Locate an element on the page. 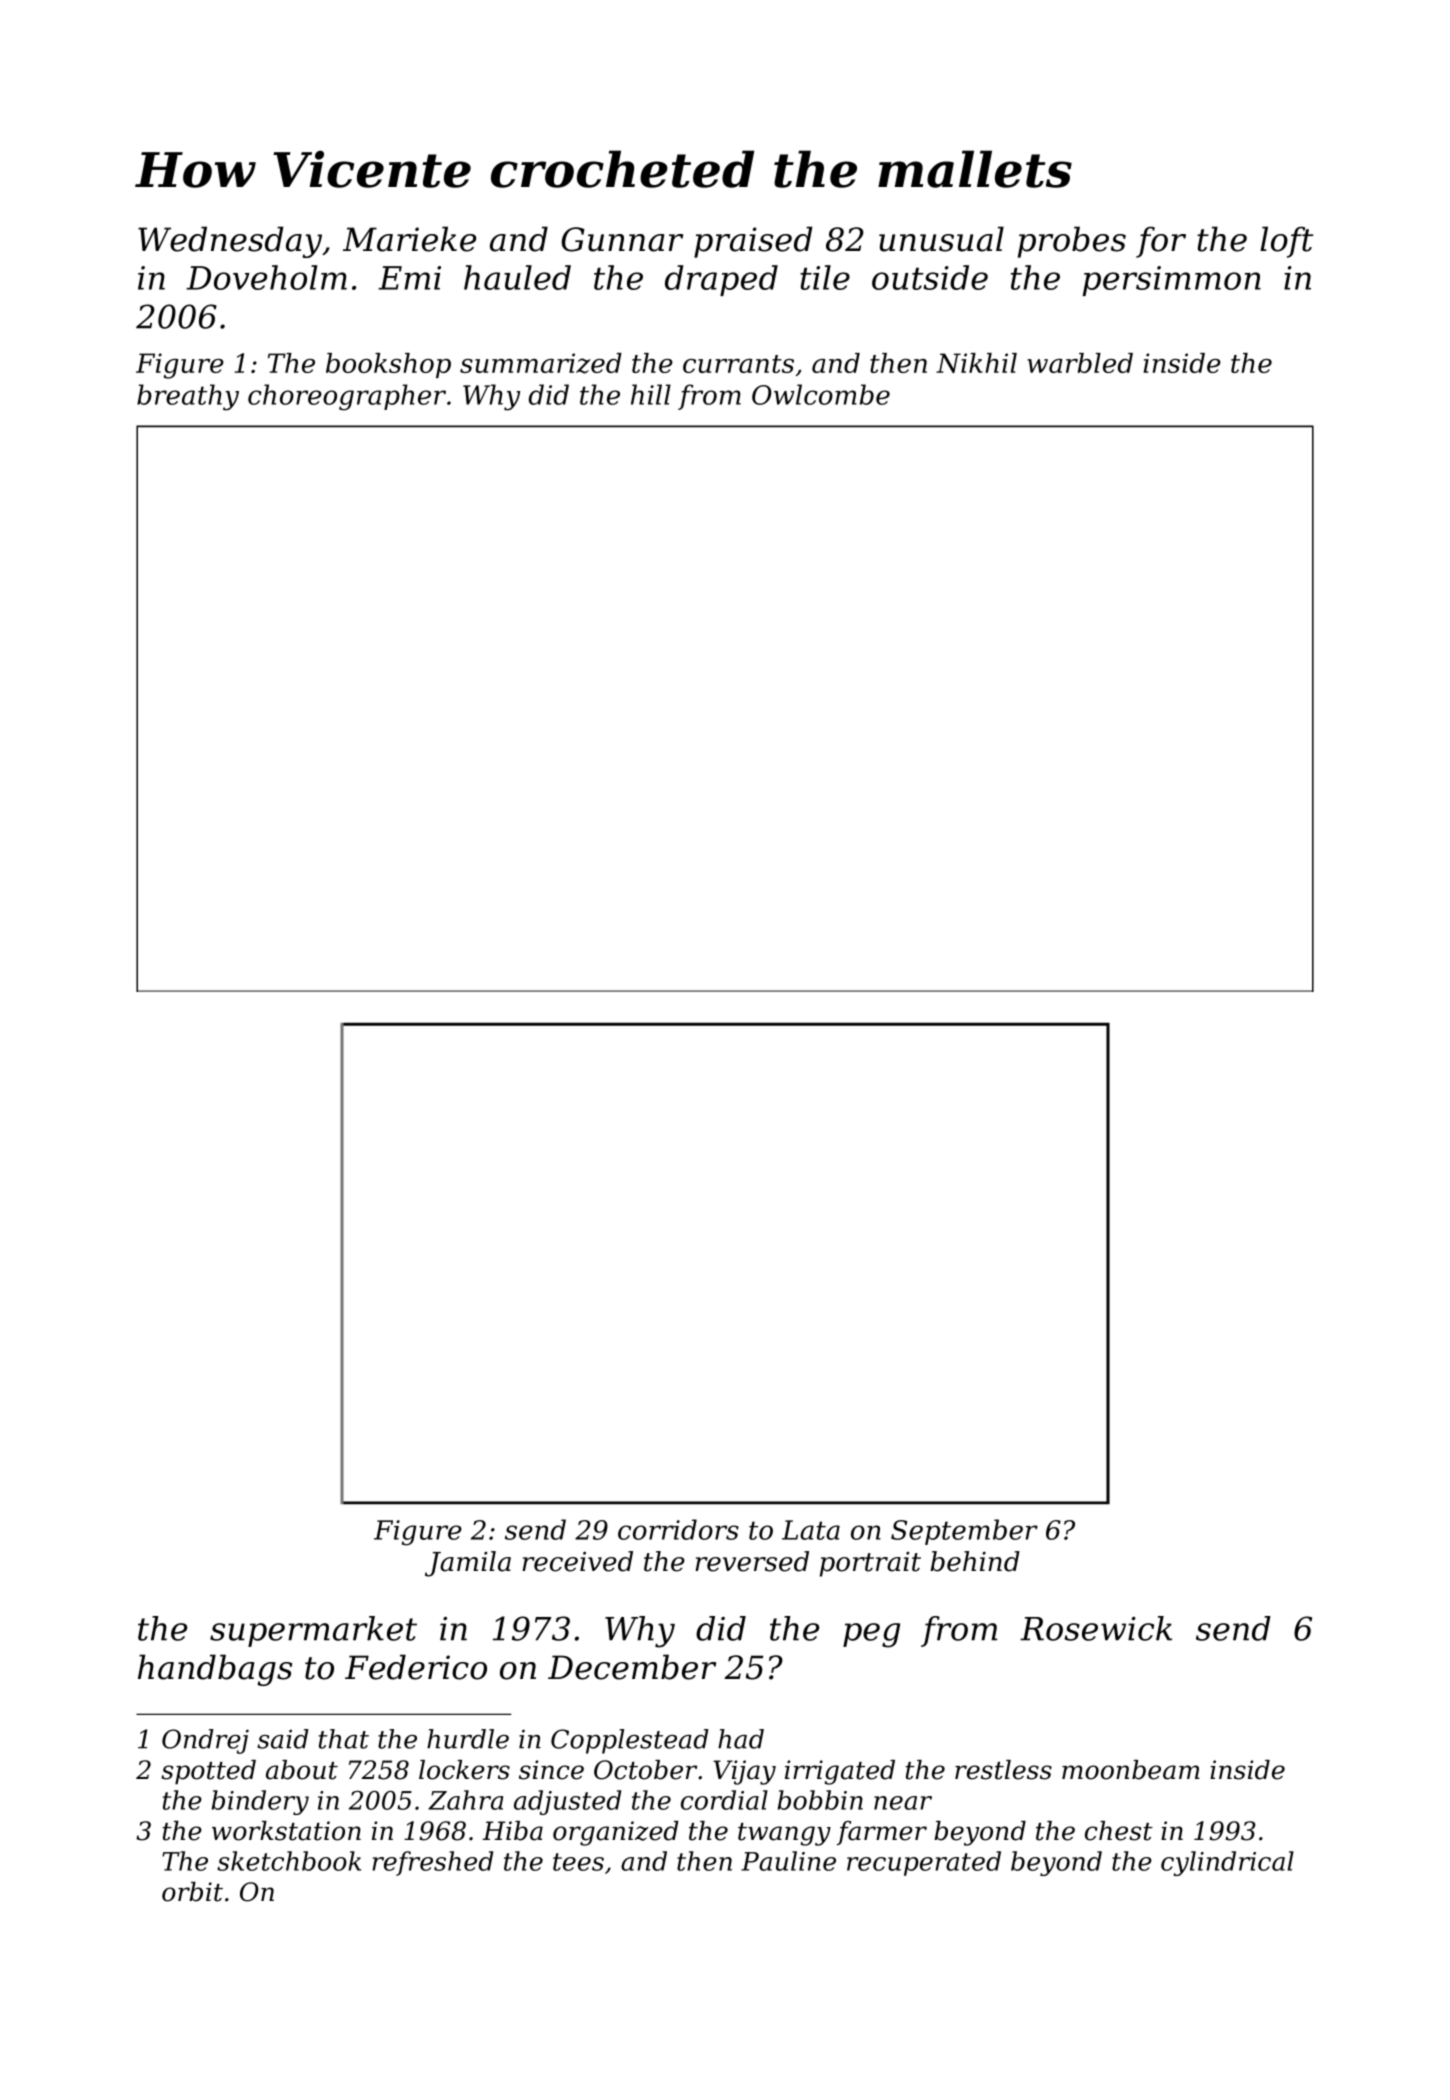 Image resolution: width=1450 pixels, height=2100 pixels. Emi is located at coordinates (409, 278).
